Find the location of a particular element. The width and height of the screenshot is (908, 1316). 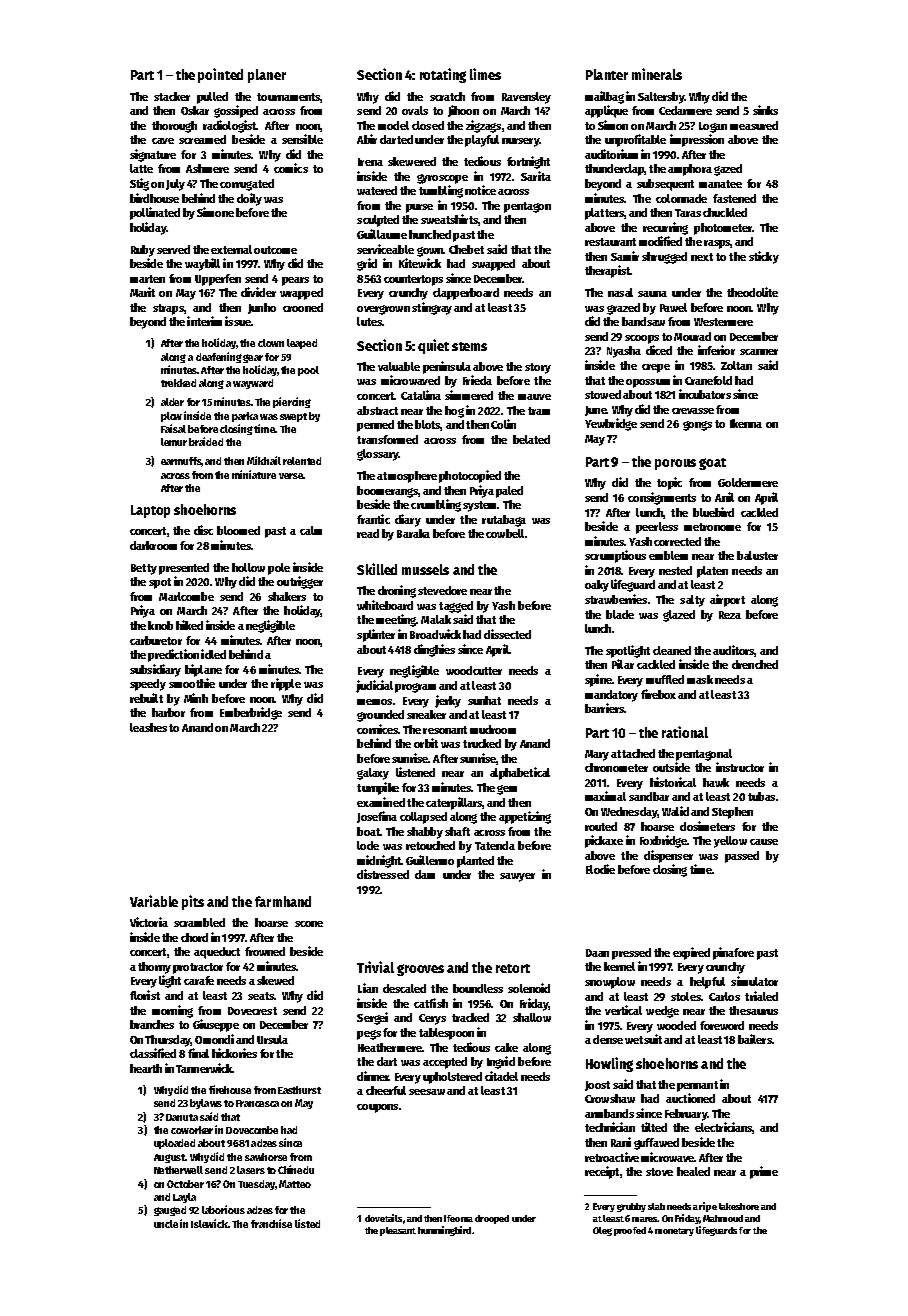

smoothie is located at coordinates (192, 683).
